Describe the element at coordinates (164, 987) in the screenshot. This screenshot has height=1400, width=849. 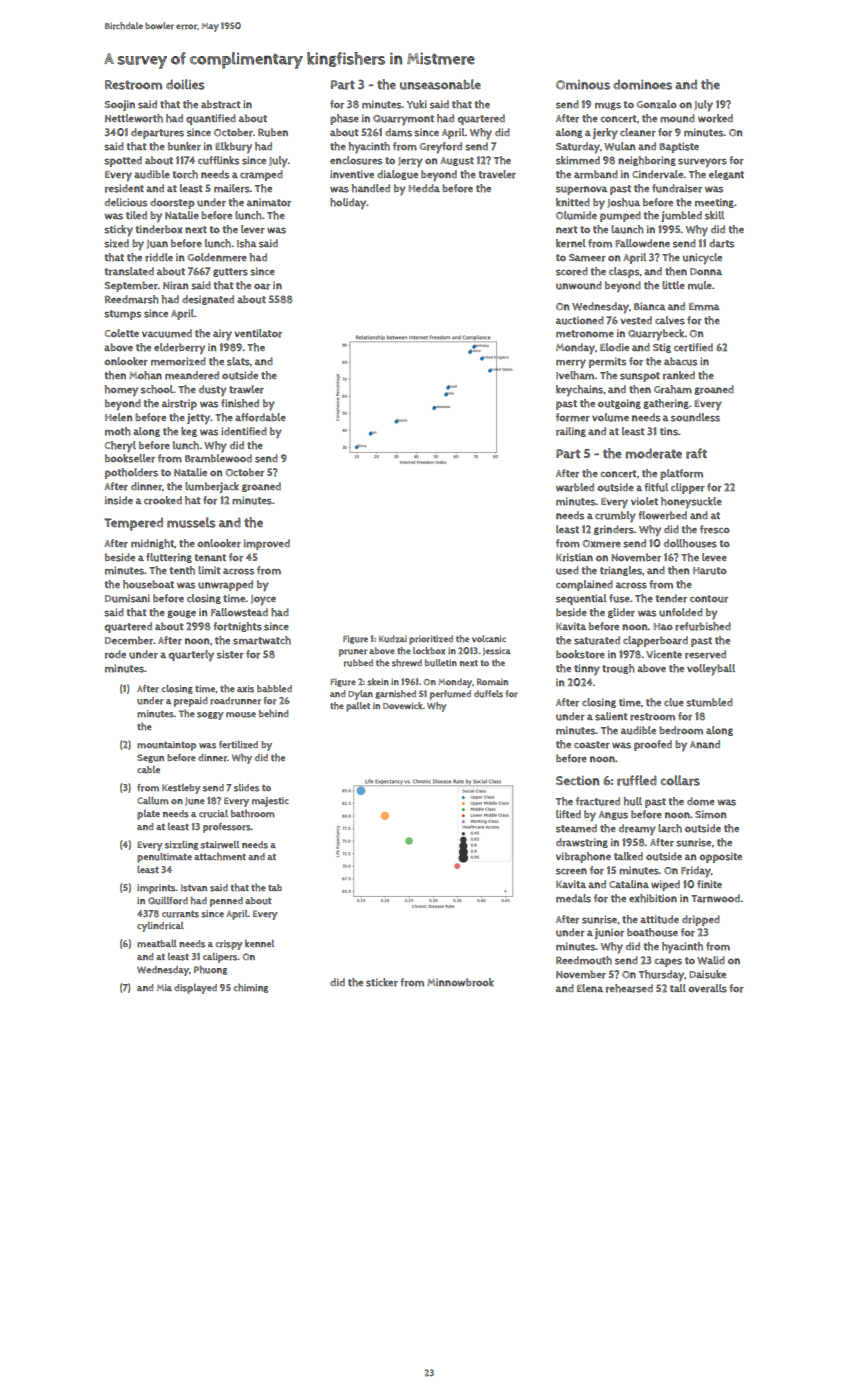
I see `Mia` at that location.
